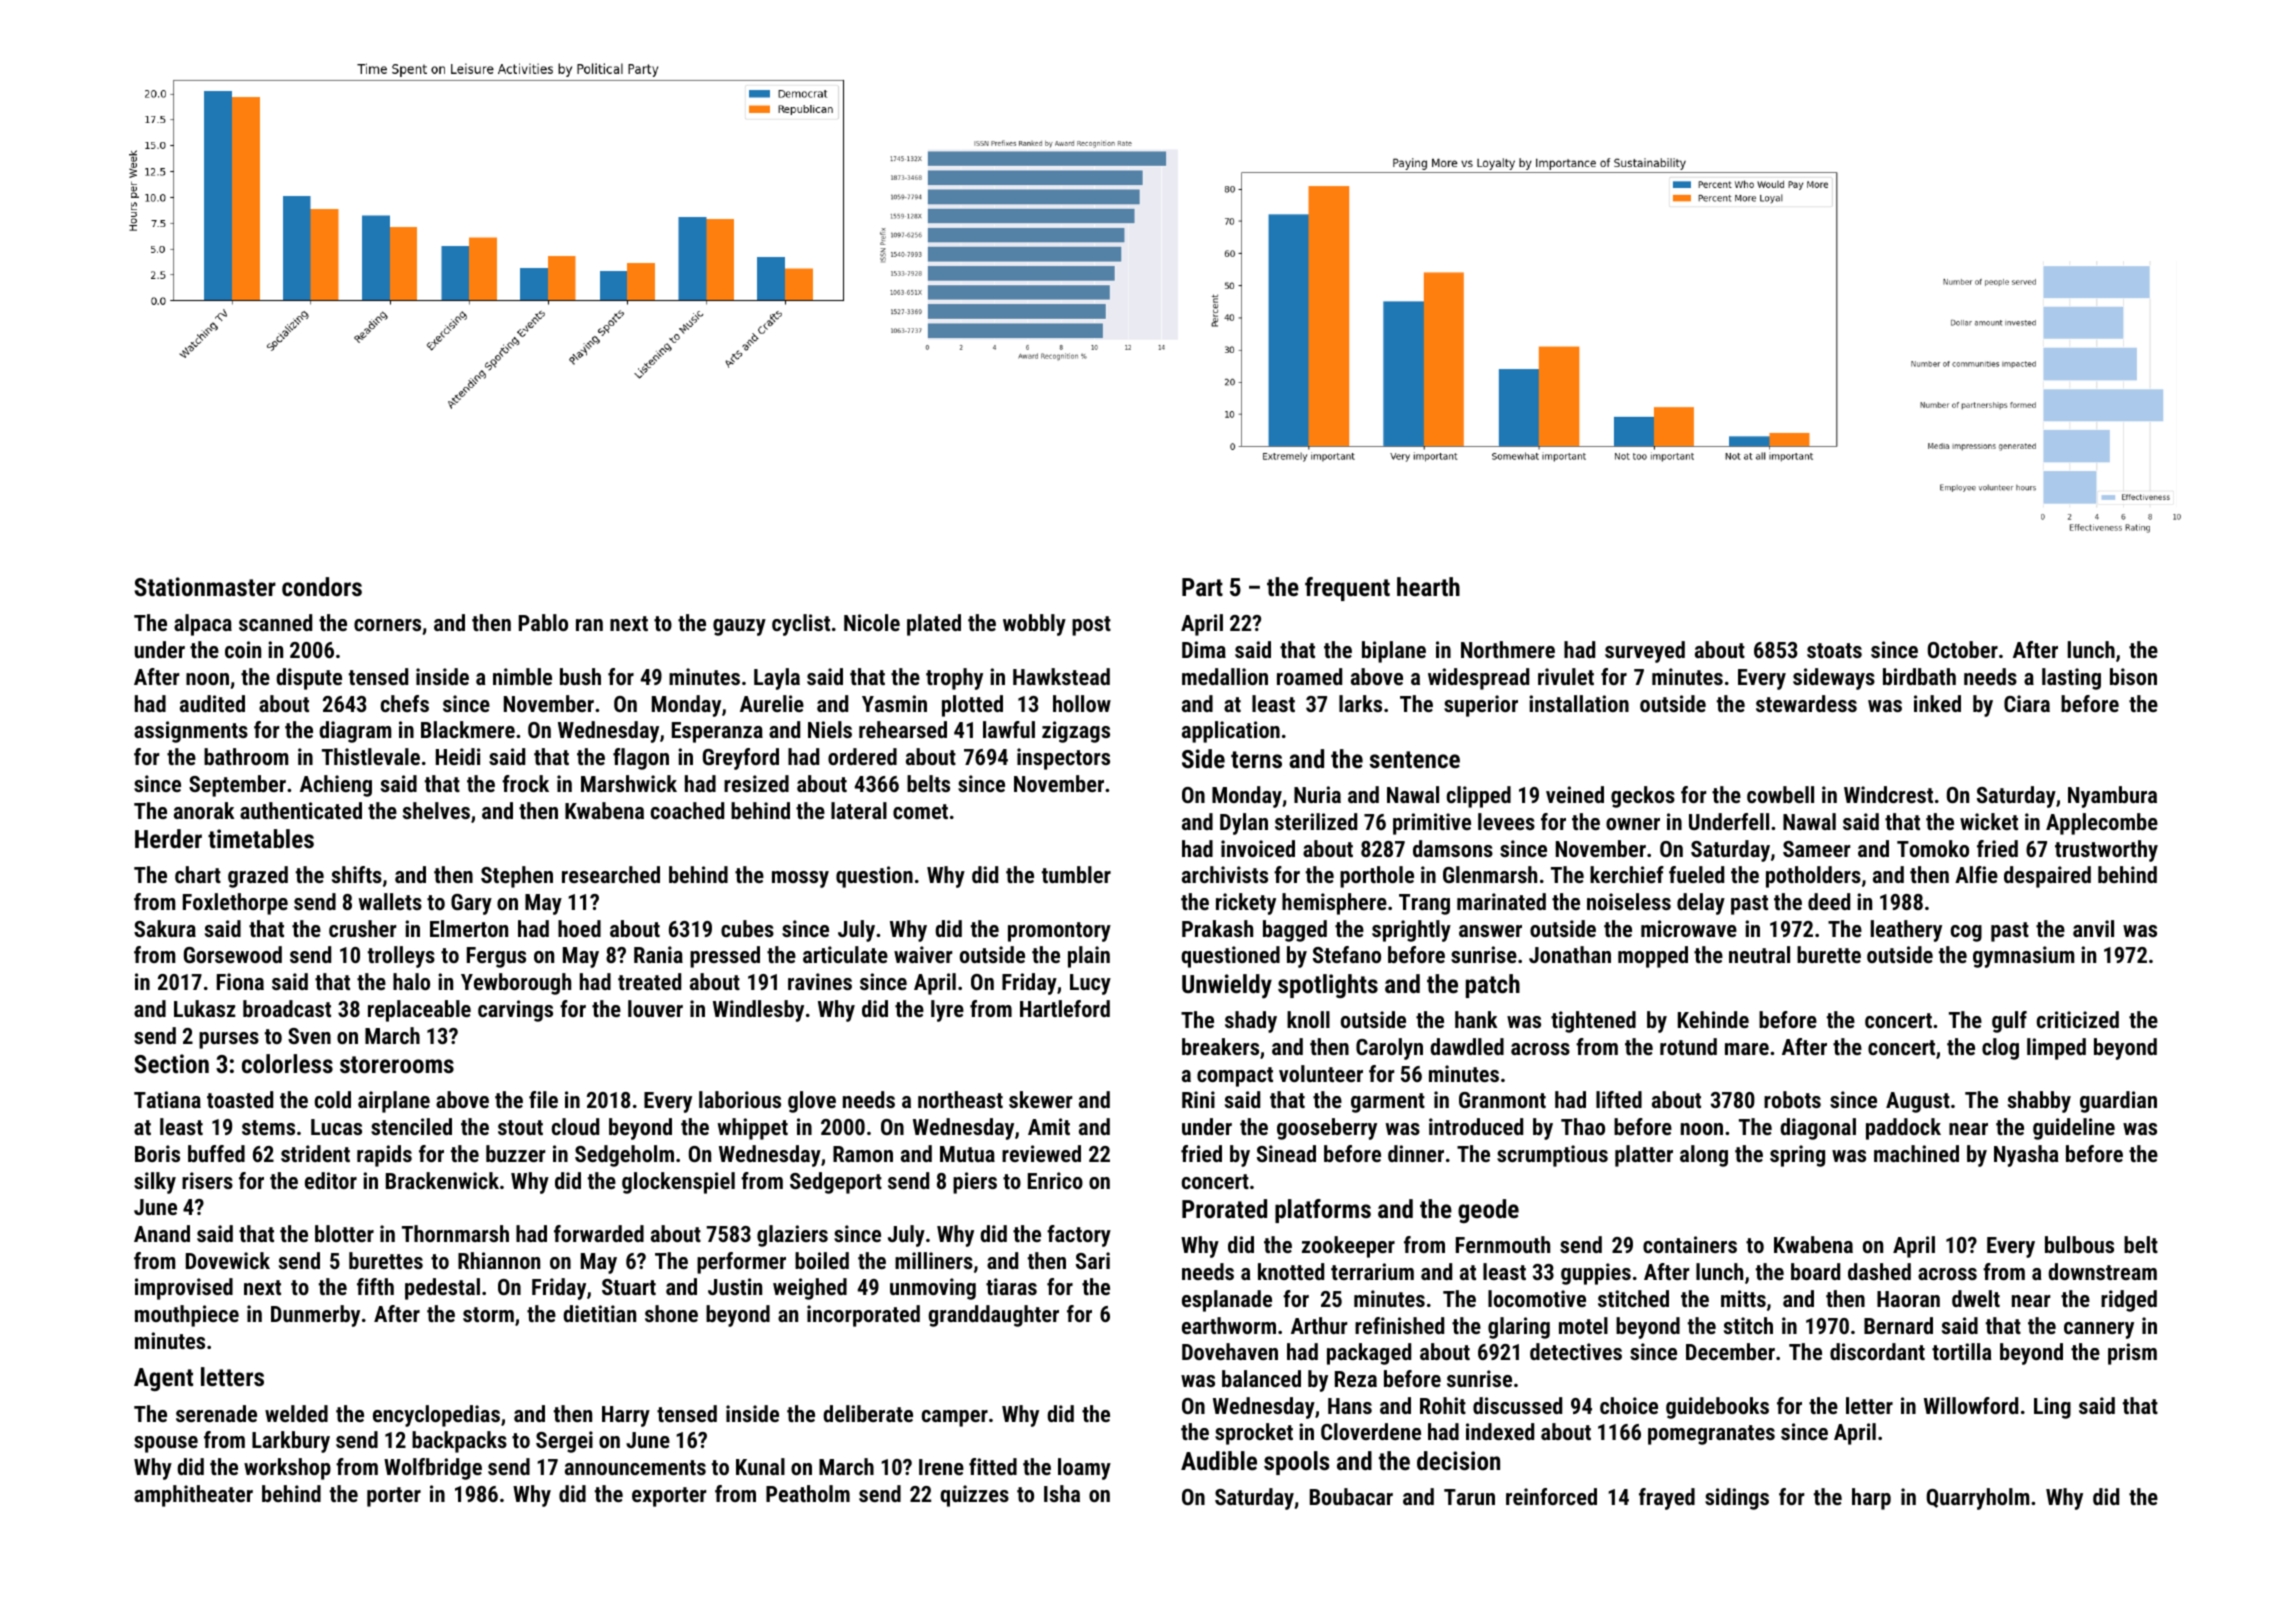  I want to click on Wolfbridge, so click(433, 1469).
